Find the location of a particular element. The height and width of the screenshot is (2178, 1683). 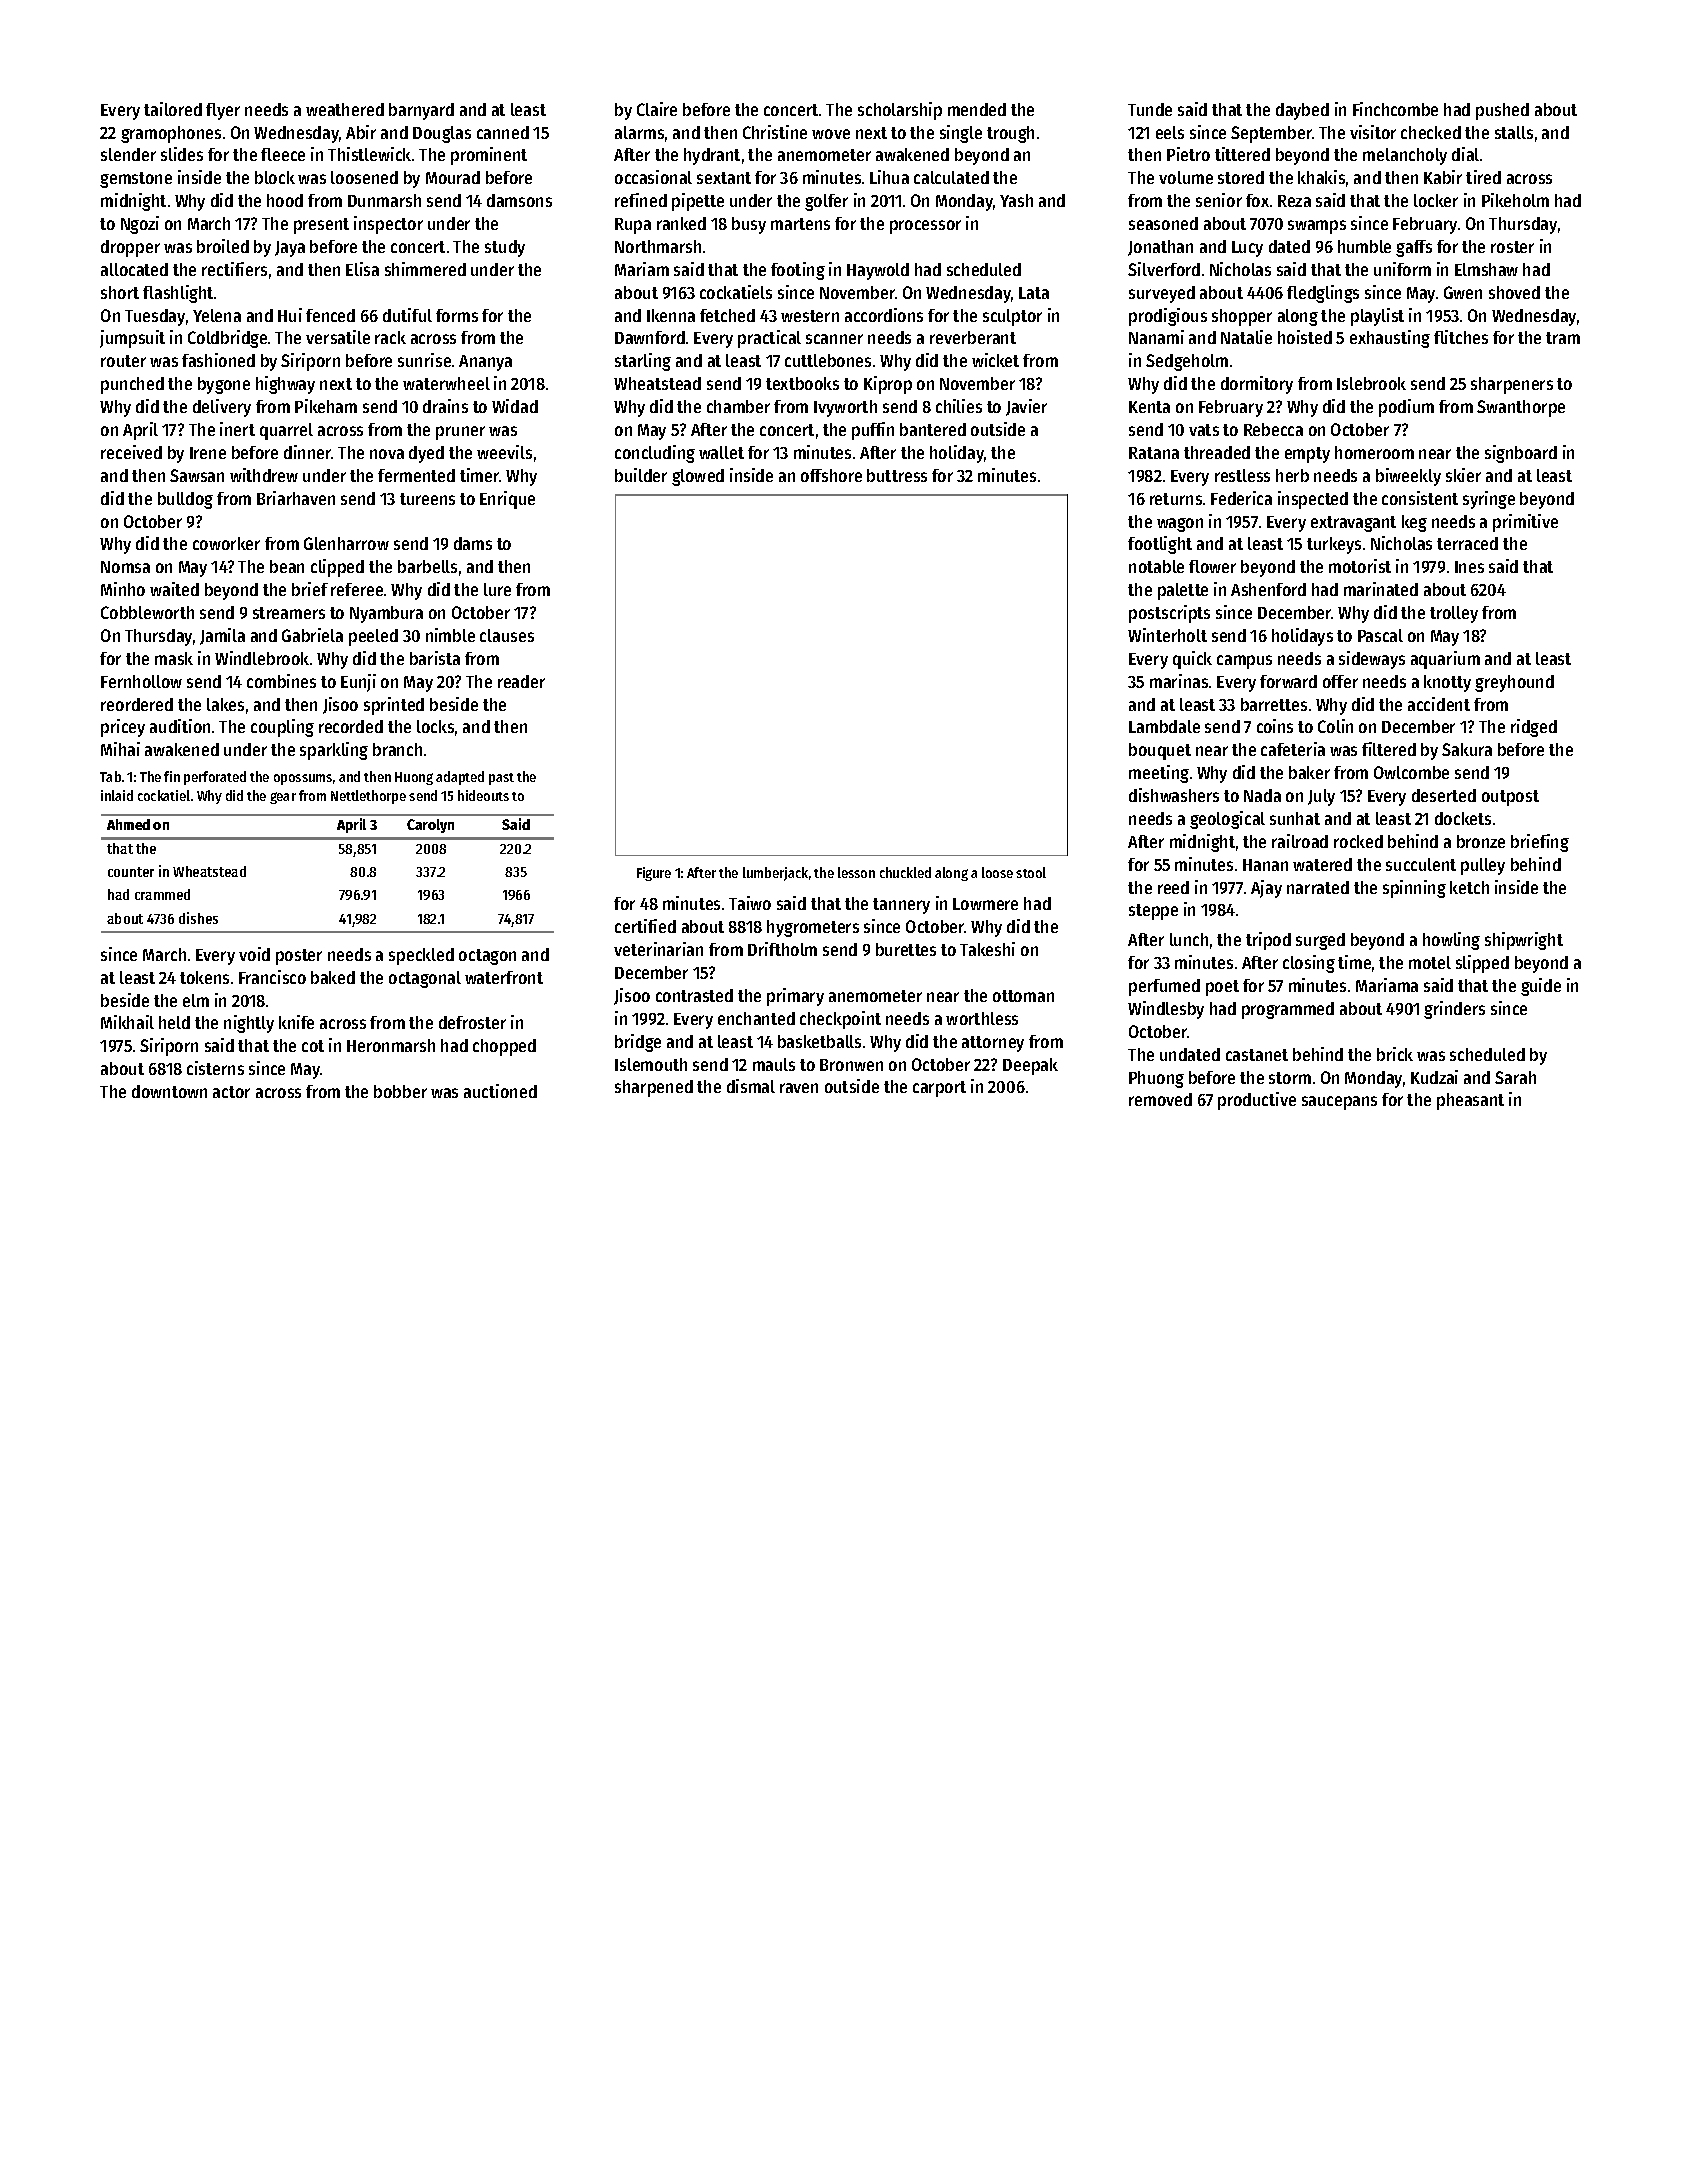

removed is located at coordinates (1160, 1099).
